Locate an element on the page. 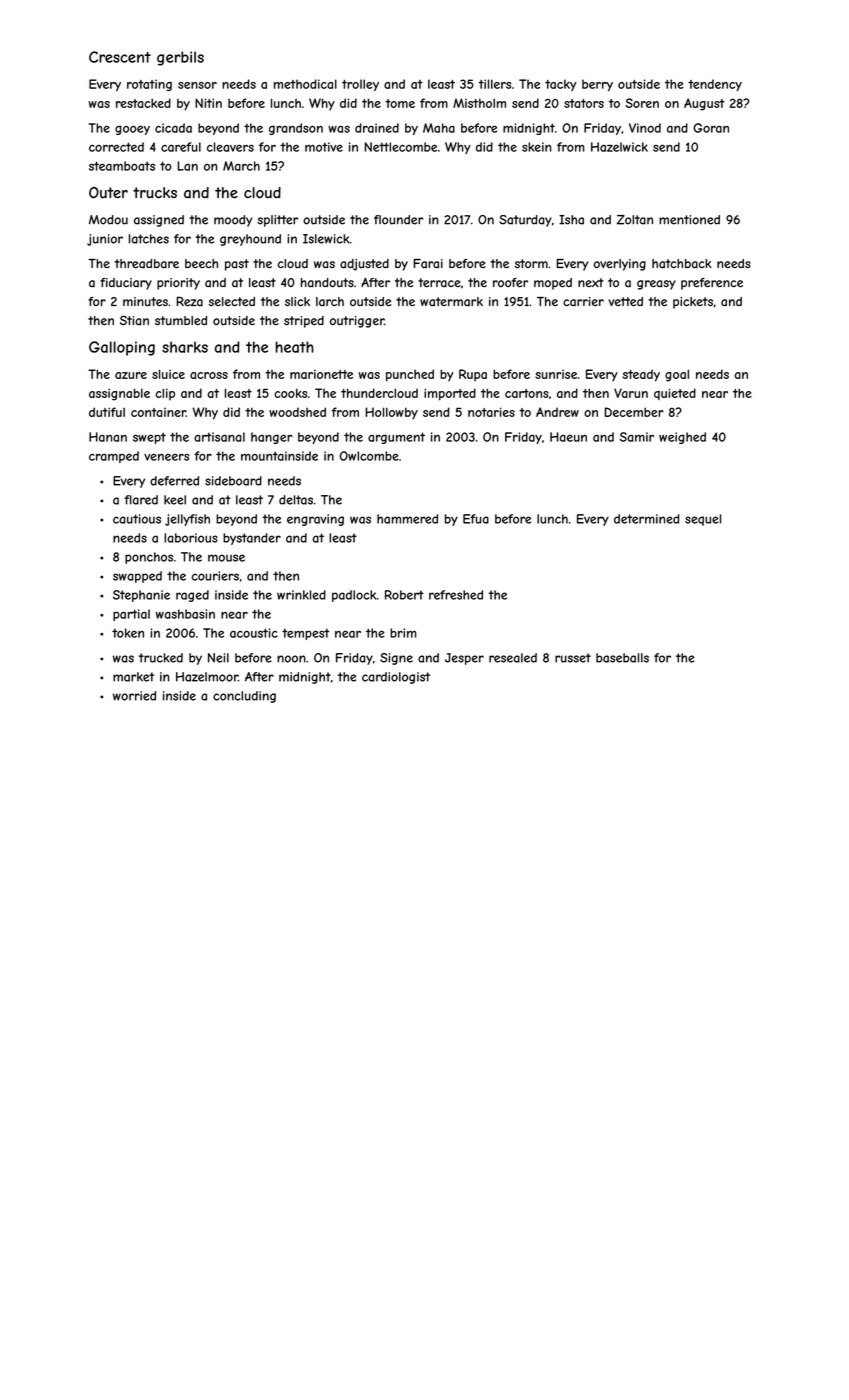 The image size is (849, 1400). steamboats is located at coordinates (122, 166).
